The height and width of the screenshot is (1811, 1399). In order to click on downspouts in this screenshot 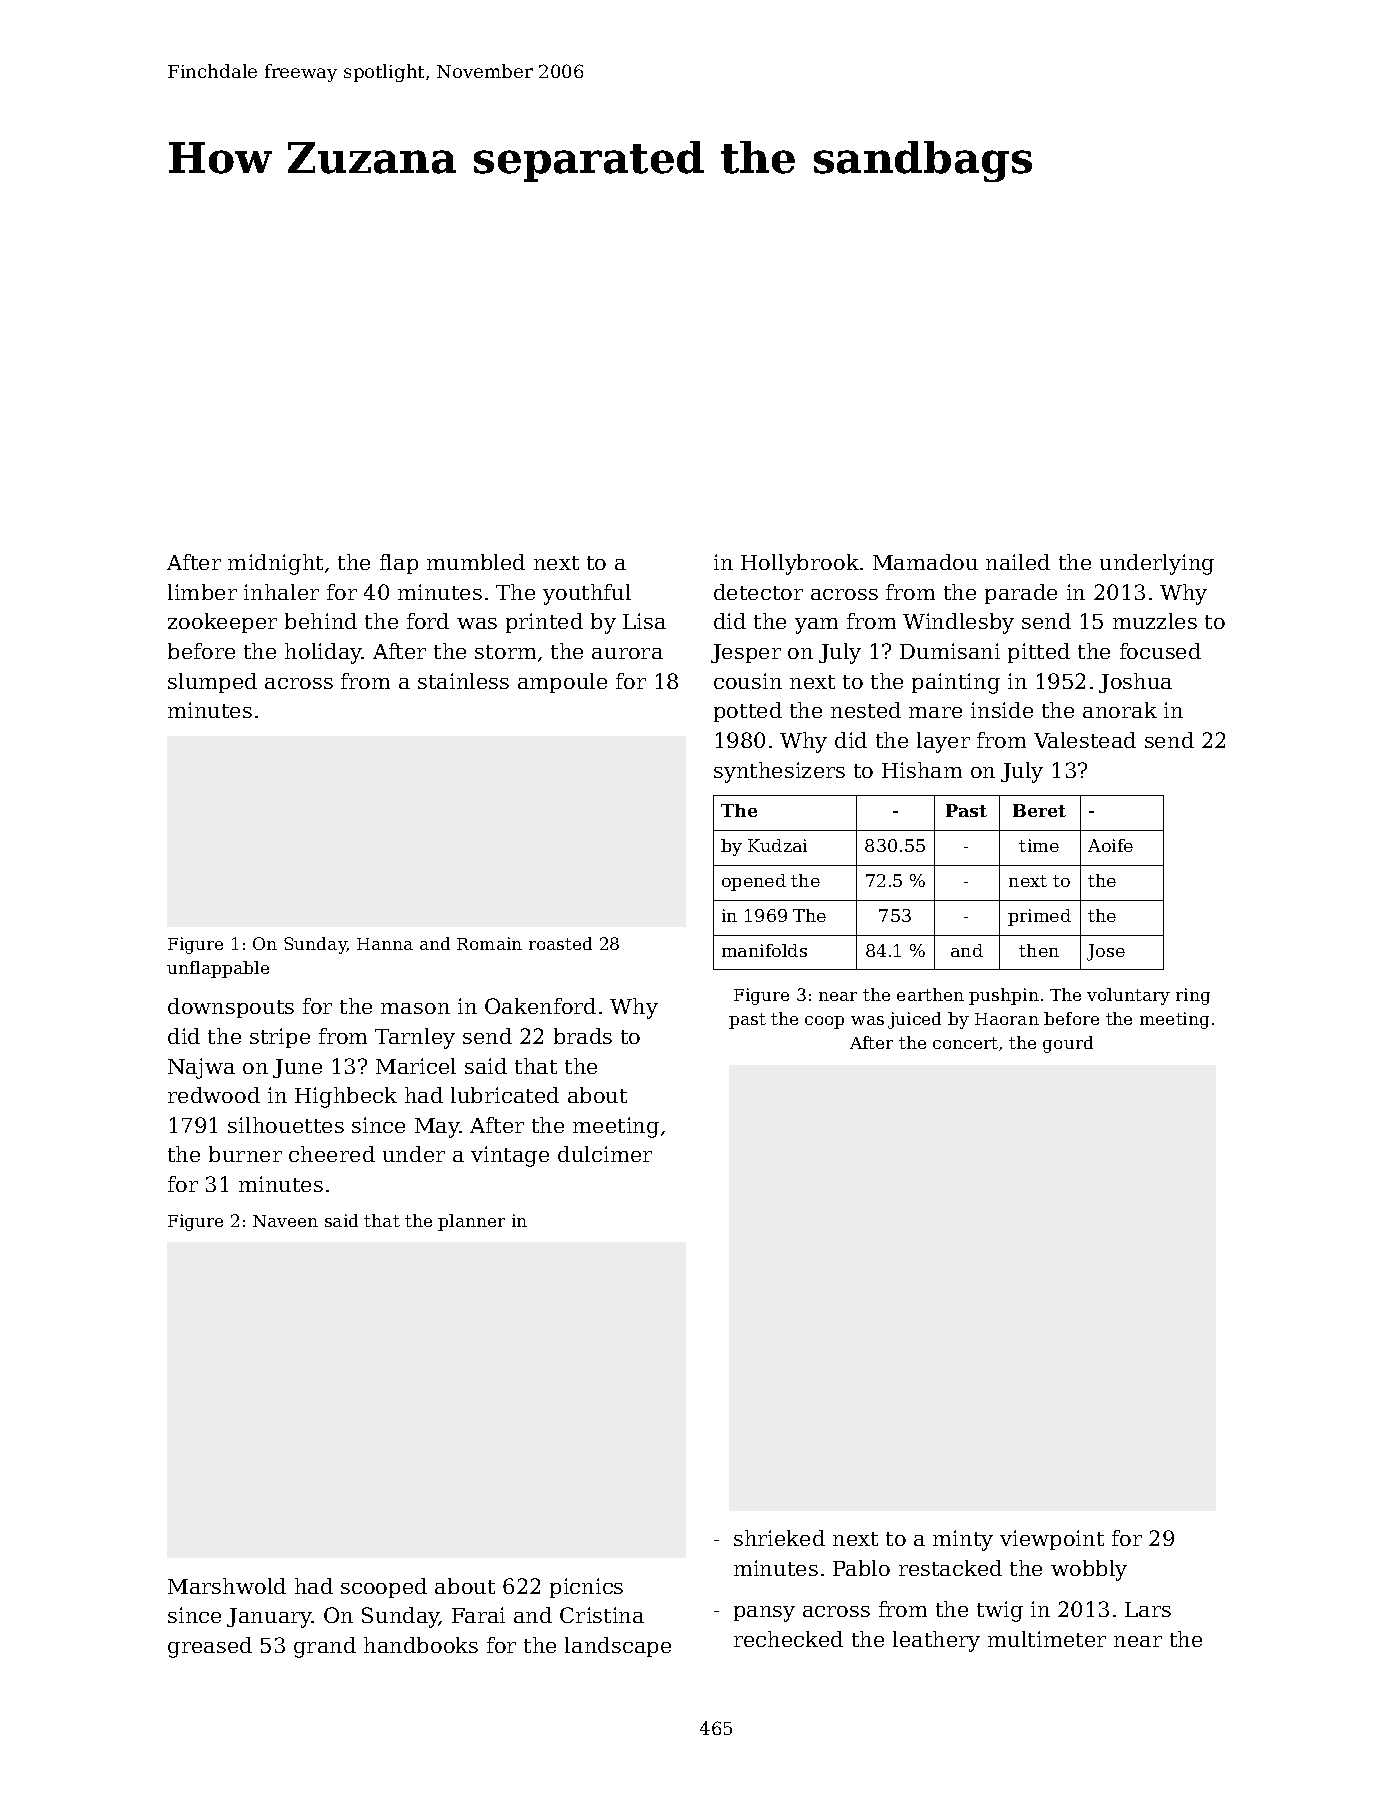, I will do `click(231, 1008)`.
